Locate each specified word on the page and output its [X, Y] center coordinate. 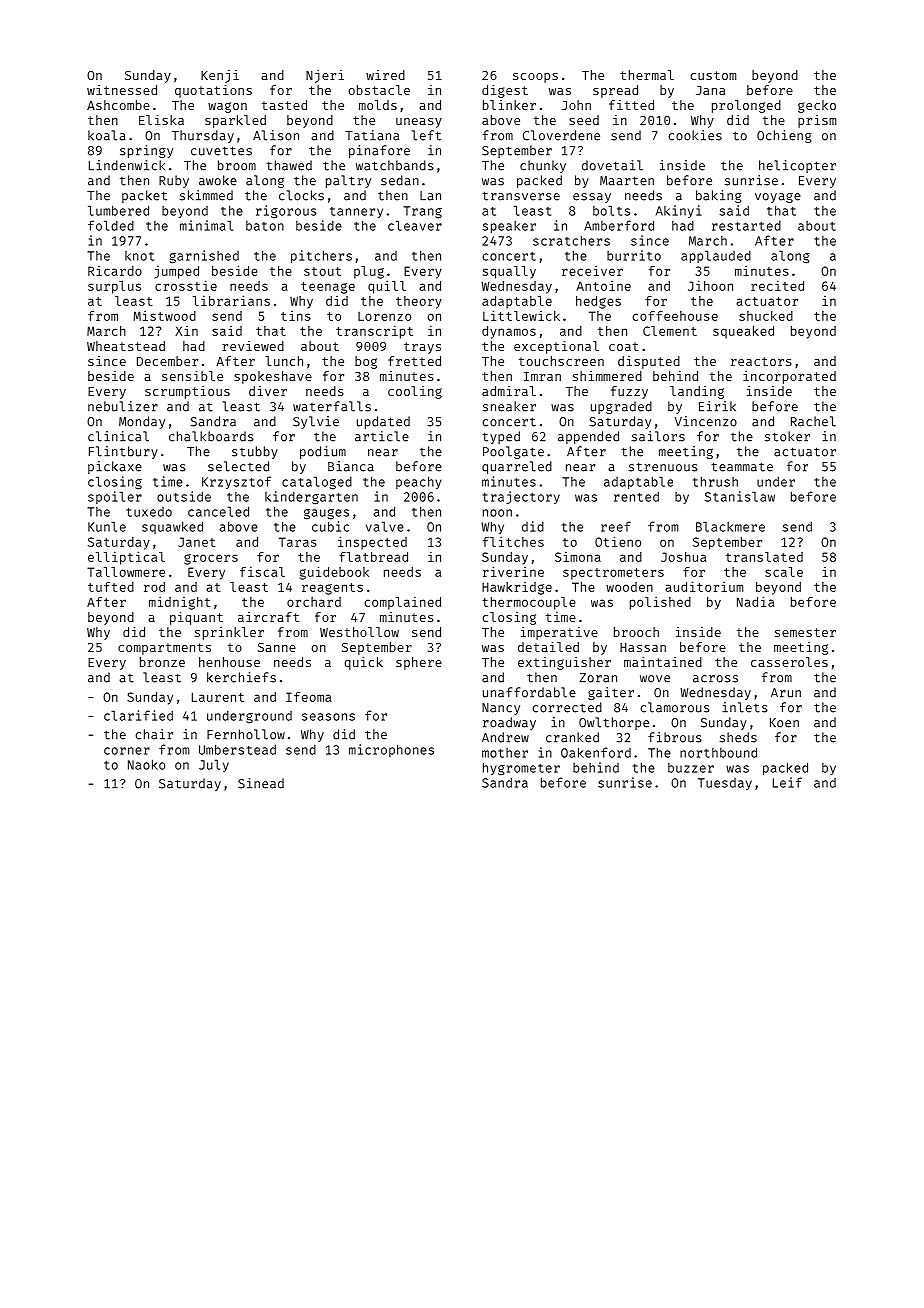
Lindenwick [127, 165]
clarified [138, 715]
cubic [330, 526]
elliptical [126, 558]
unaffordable [529, 692]
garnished [204, 257]
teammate [742, 467]
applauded [716, 256]
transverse [521, 196]
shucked [766, 316]
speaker [509, 226]
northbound [718, 752]
